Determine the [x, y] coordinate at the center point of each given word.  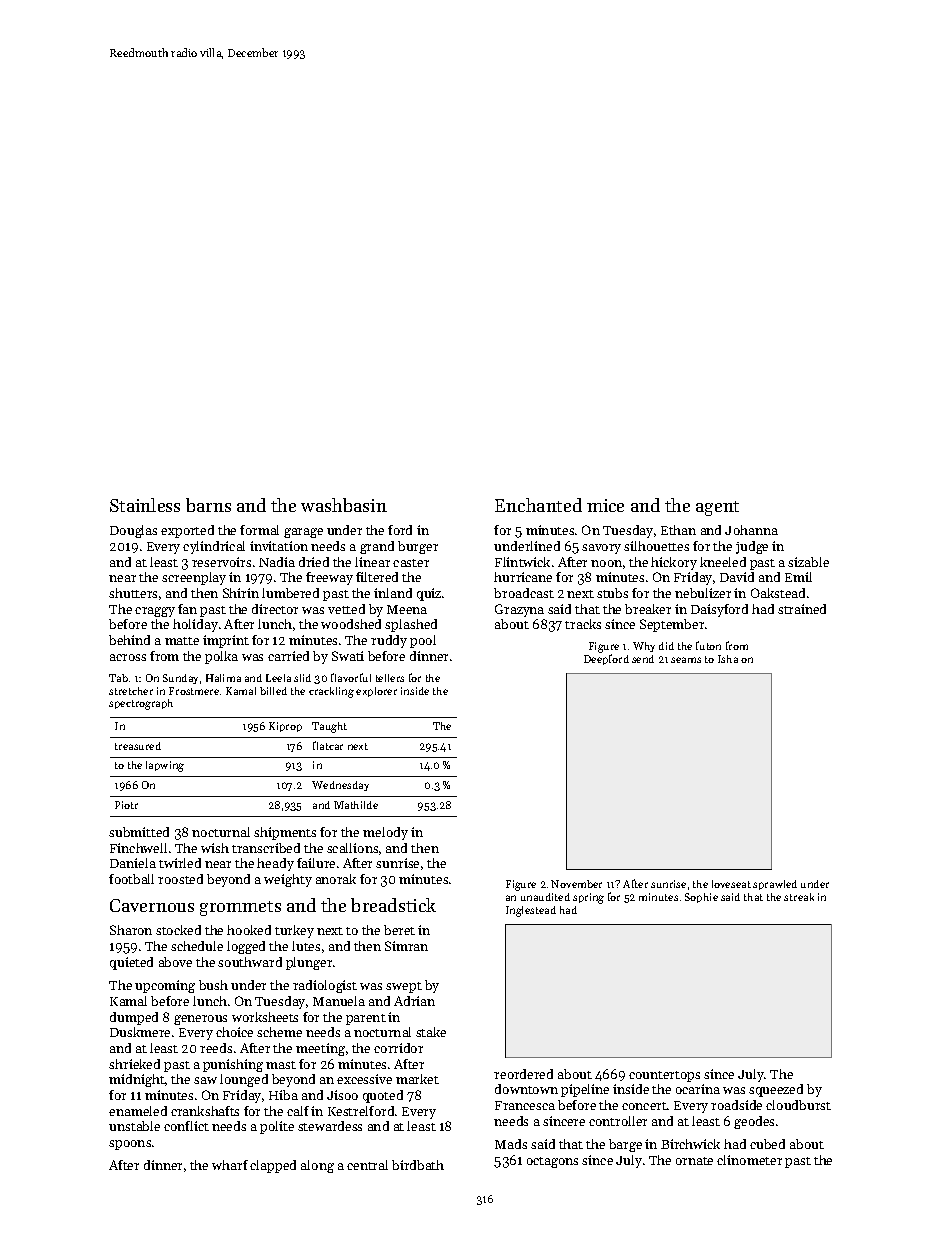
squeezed [776, 1090]
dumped [134, 1018]
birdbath [418, 1165]
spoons [130, 1145]
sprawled [775, 885]
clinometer [749, 1160]
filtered [377, 577]
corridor [398, 1048]
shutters [133, 593]
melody [385, 833]
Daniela [133, 863]
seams [686, 660]
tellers [390, 678]
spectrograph [141, 704]
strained [802, 609]
